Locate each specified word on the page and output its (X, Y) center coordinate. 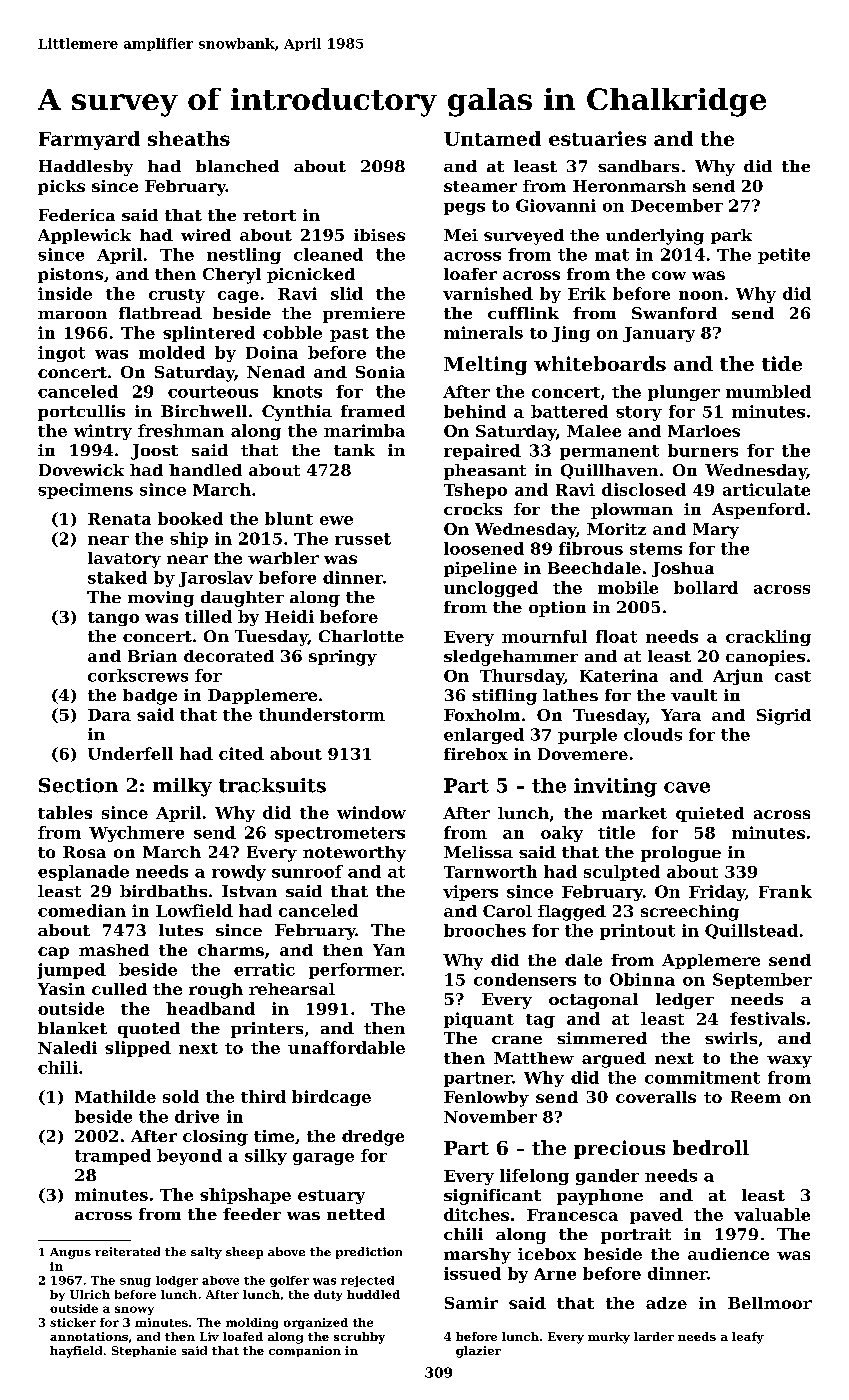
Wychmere (136, 834)
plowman (632, 511)
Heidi (289, 616)
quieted (710, 814)
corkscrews (138, 675)
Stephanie (144, 1351)
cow (669, 275)
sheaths (189, 138)
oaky (562, 834)
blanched (237, 166)
